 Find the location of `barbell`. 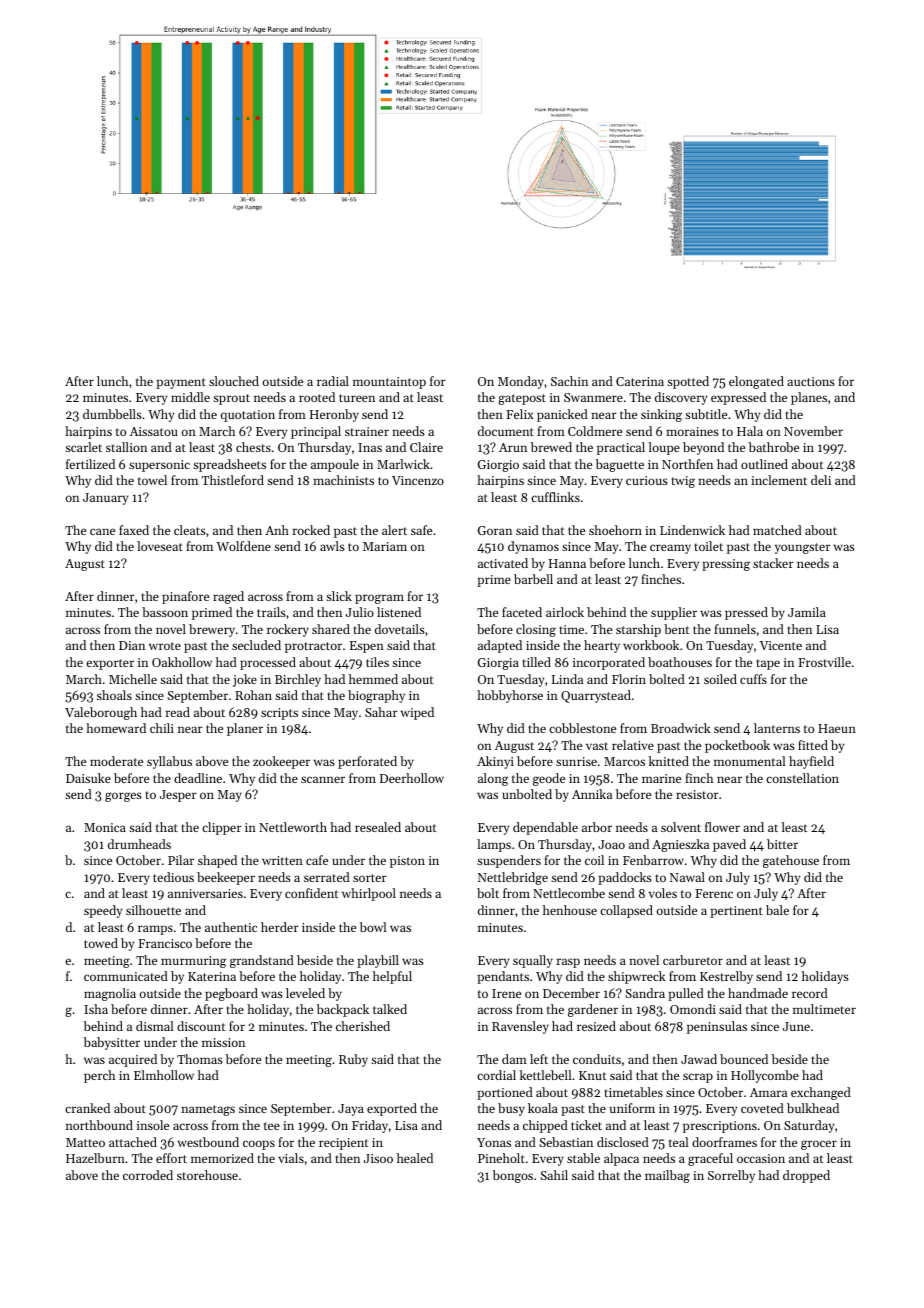

barbell is located at coordinates (533, 579).
